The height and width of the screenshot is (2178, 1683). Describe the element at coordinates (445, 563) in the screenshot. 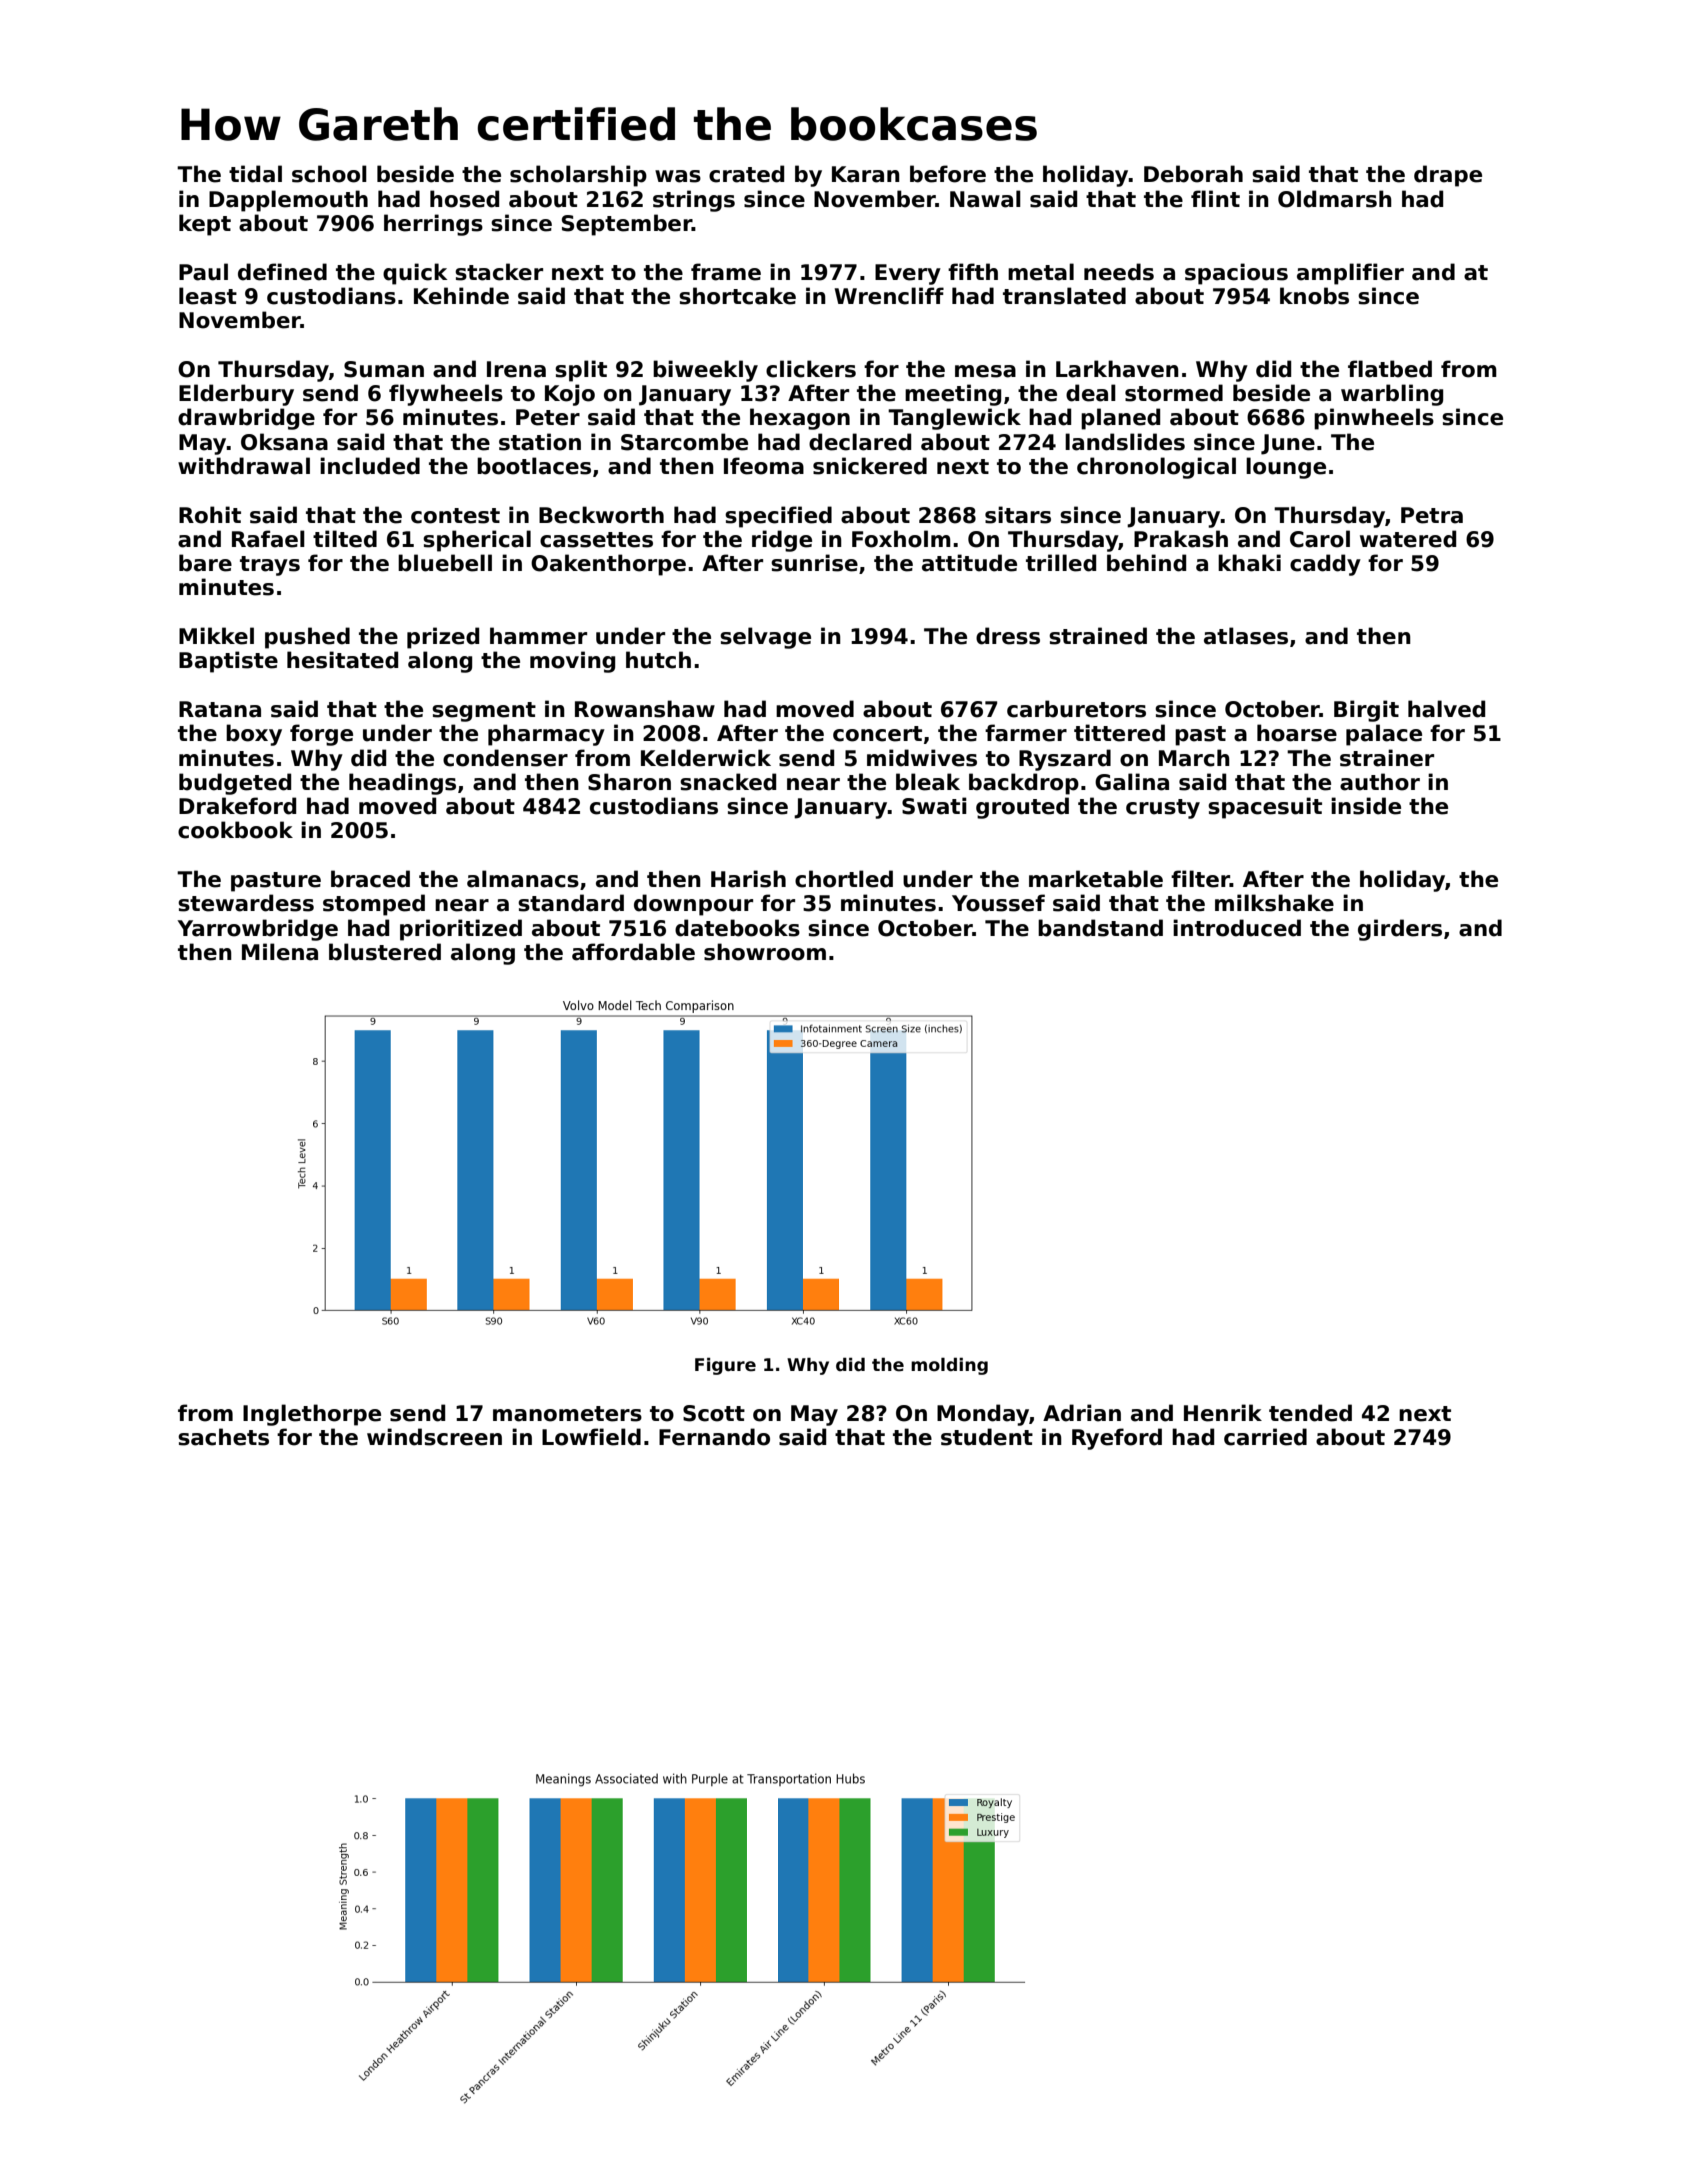

I see `bluebell` at that location.
